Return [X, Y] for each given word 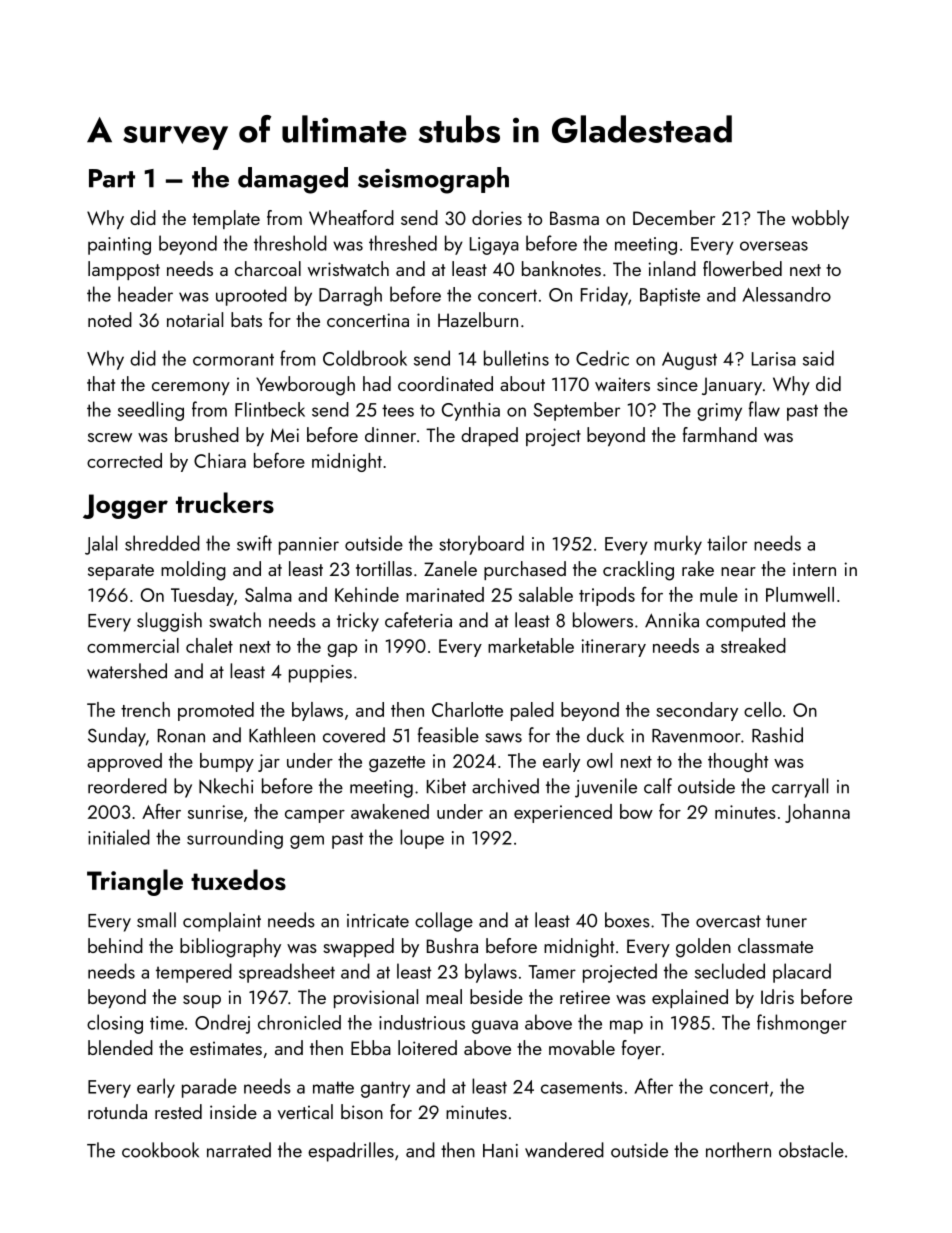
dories [497, 217]
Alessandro [786, 294]
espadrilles [351, 1152]
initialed [119, 837]
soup [202, 1001]
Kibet [446, 786]
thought [738, 762]
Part [112, 178]
